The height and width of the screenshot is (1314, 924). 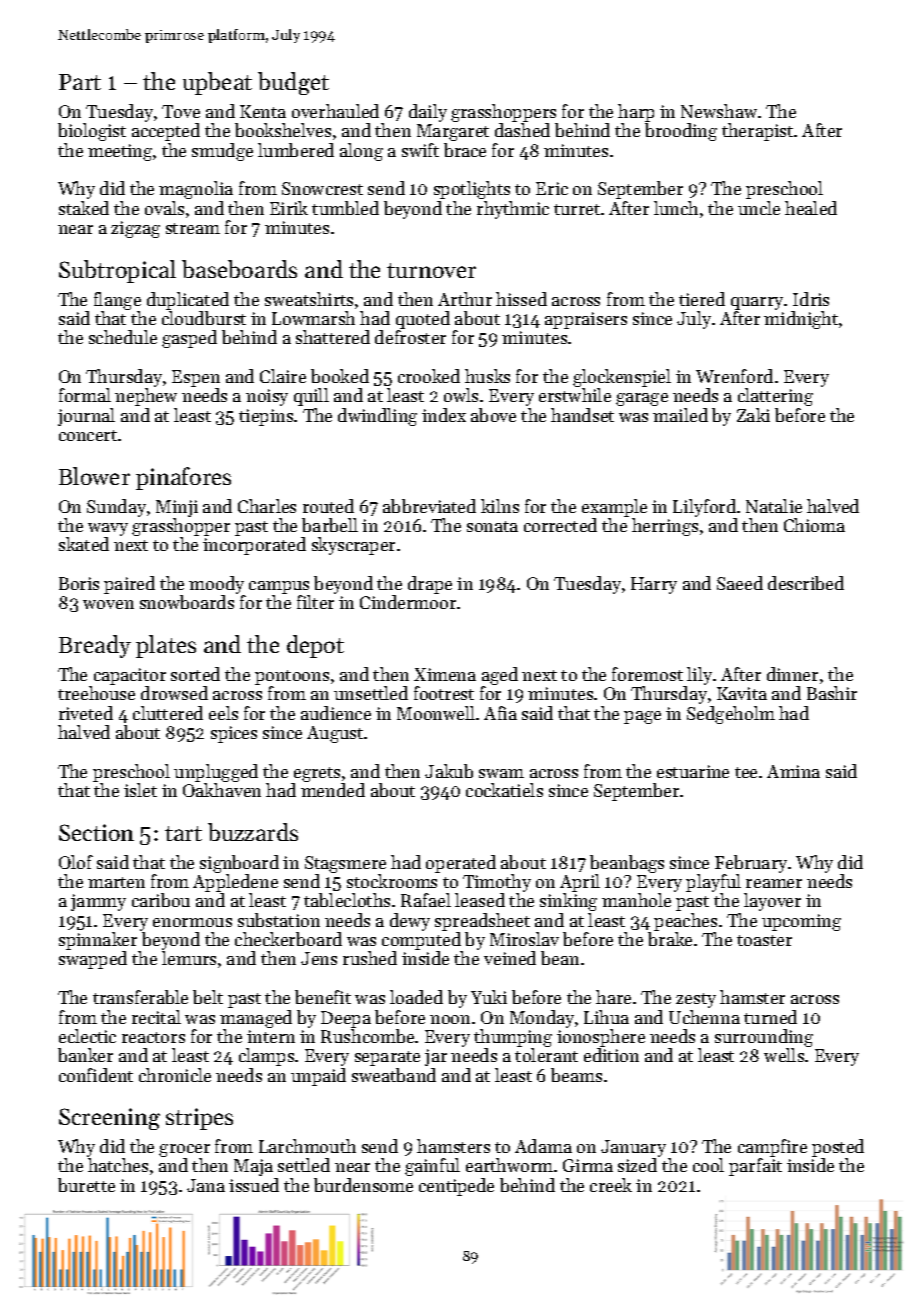 I want to click on manhole, so click(x=636, y=900).
